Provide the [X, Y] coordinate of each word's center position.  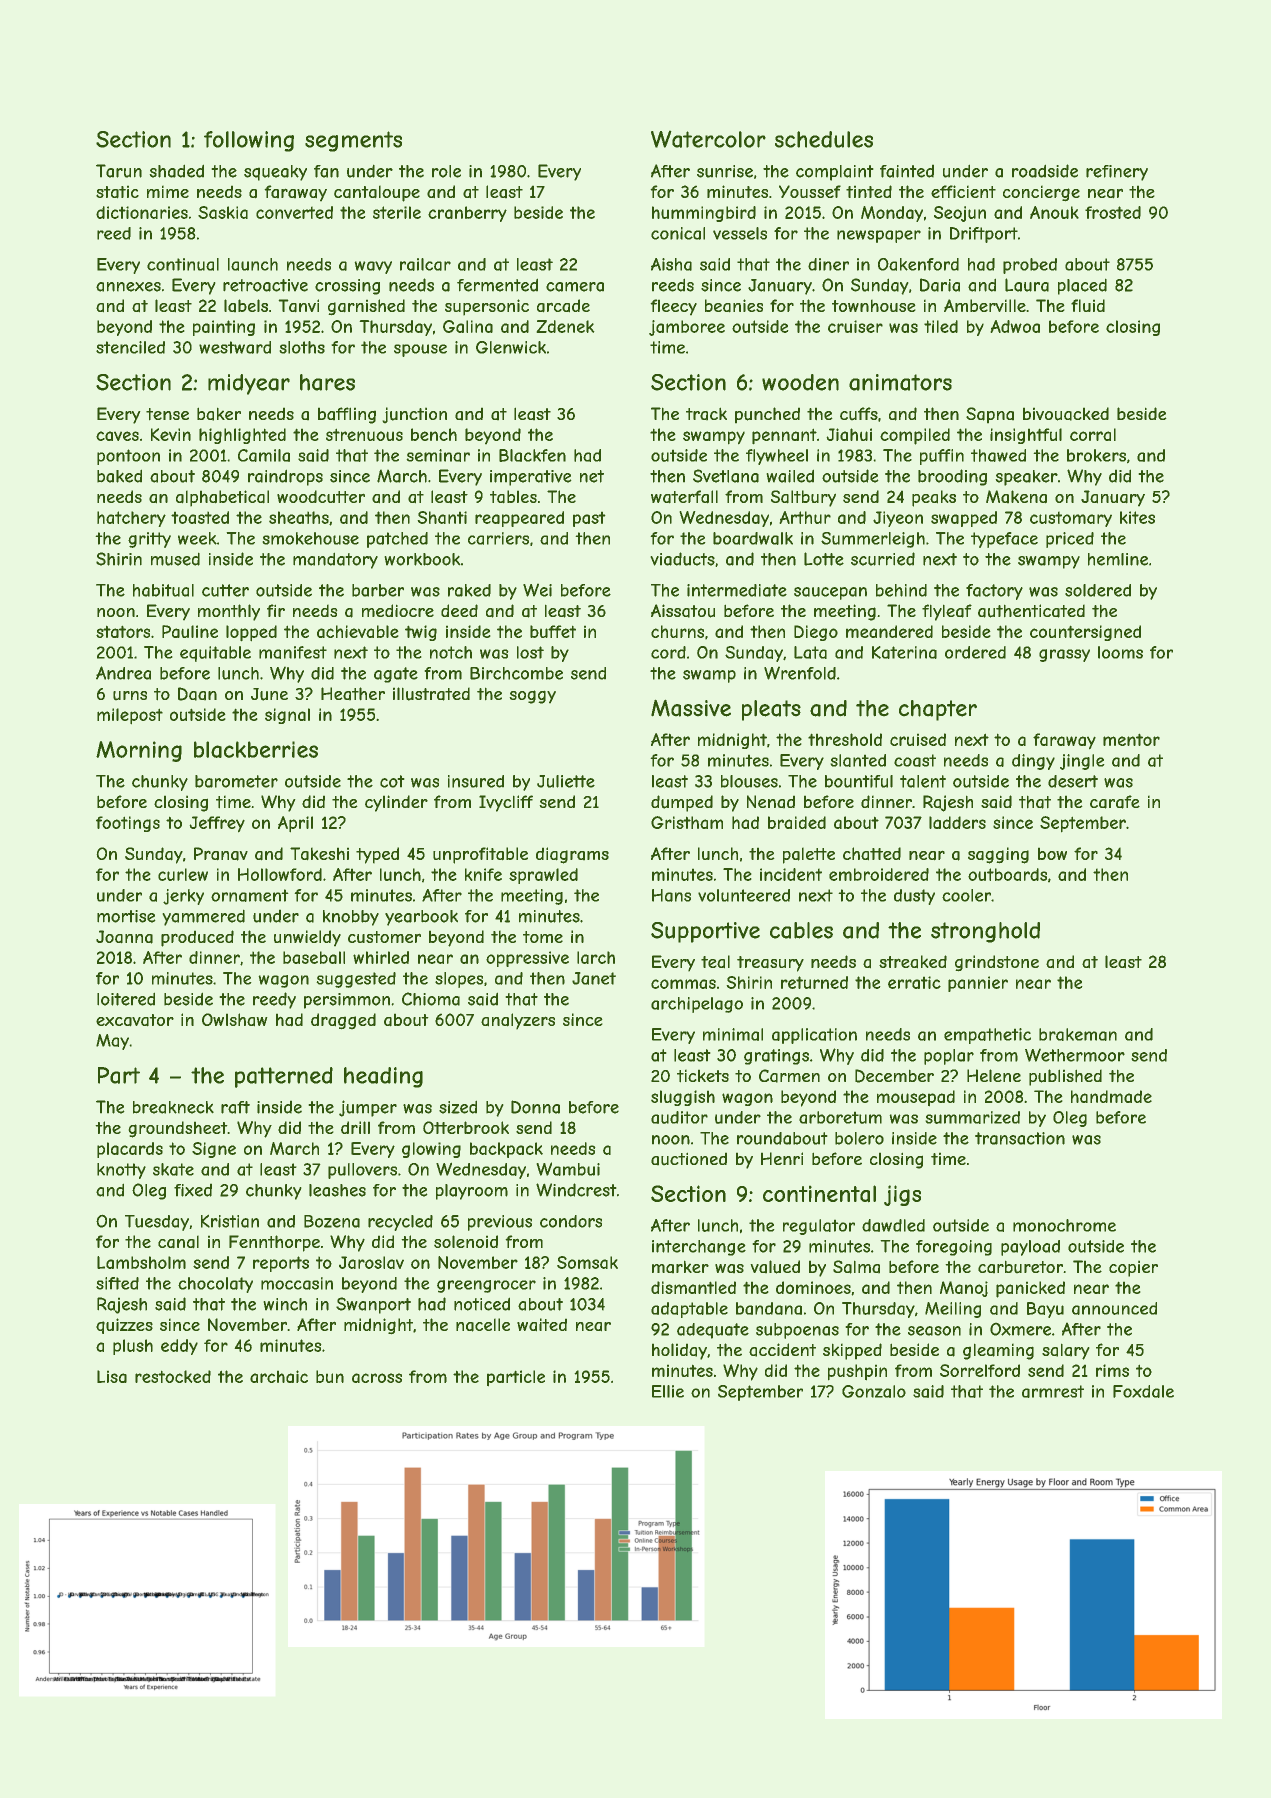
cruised [918, 739]
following [249, 141]
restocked [173, 1376]
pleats [771, 710]
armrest [1053, 1391]
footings [128, 824]
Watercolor [708, 139]
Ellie [668, 1391]
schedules [824, 139]
